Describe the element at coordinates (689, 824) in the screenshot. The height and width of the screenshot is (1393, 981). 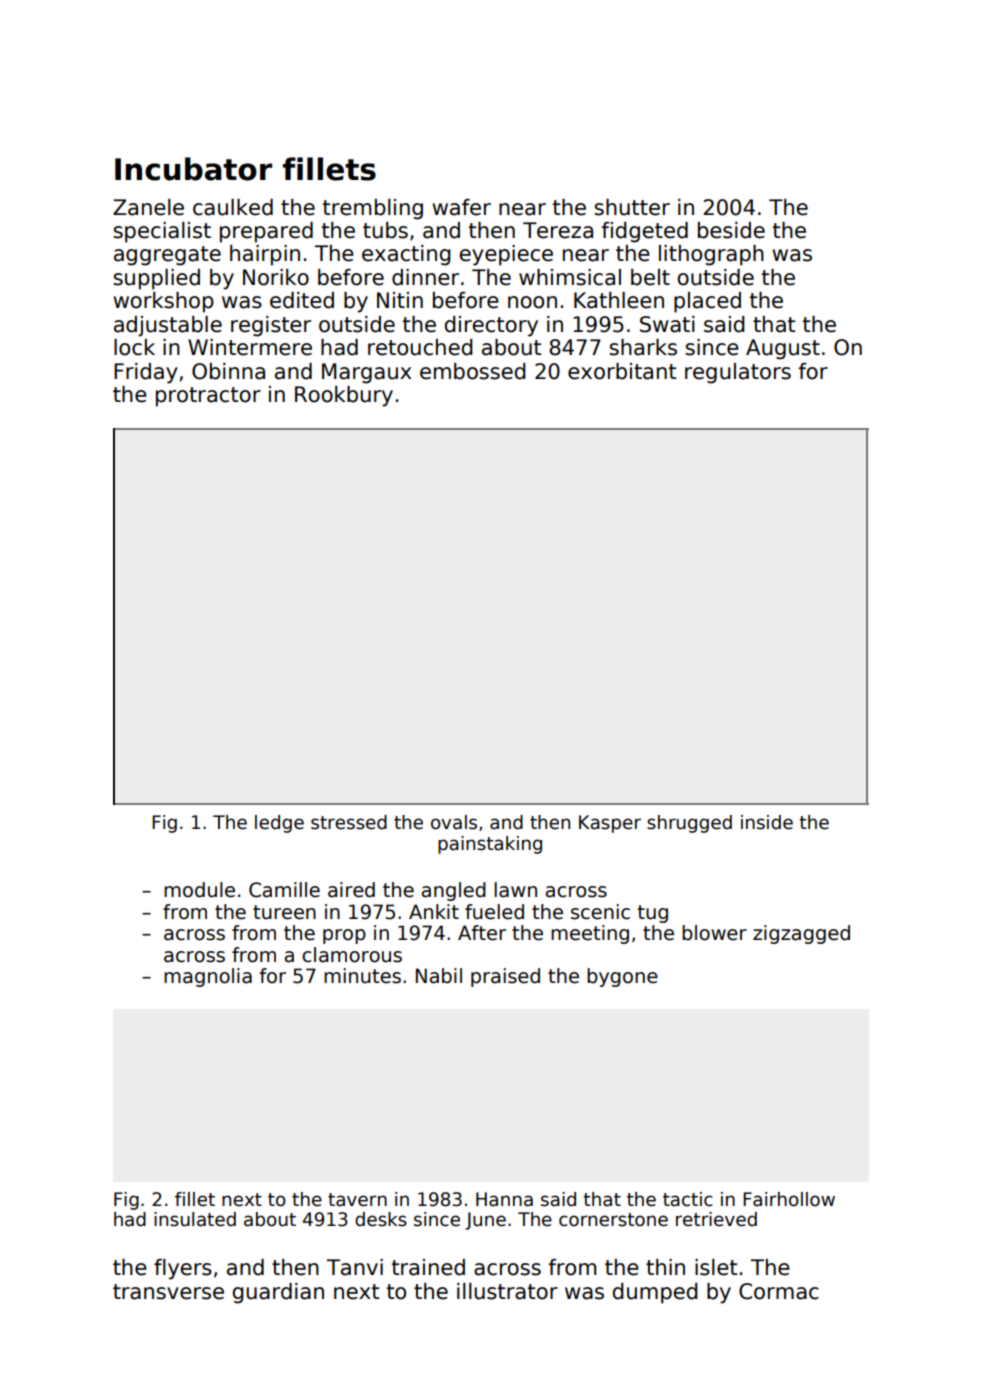
I see `shrugged` at that location.
